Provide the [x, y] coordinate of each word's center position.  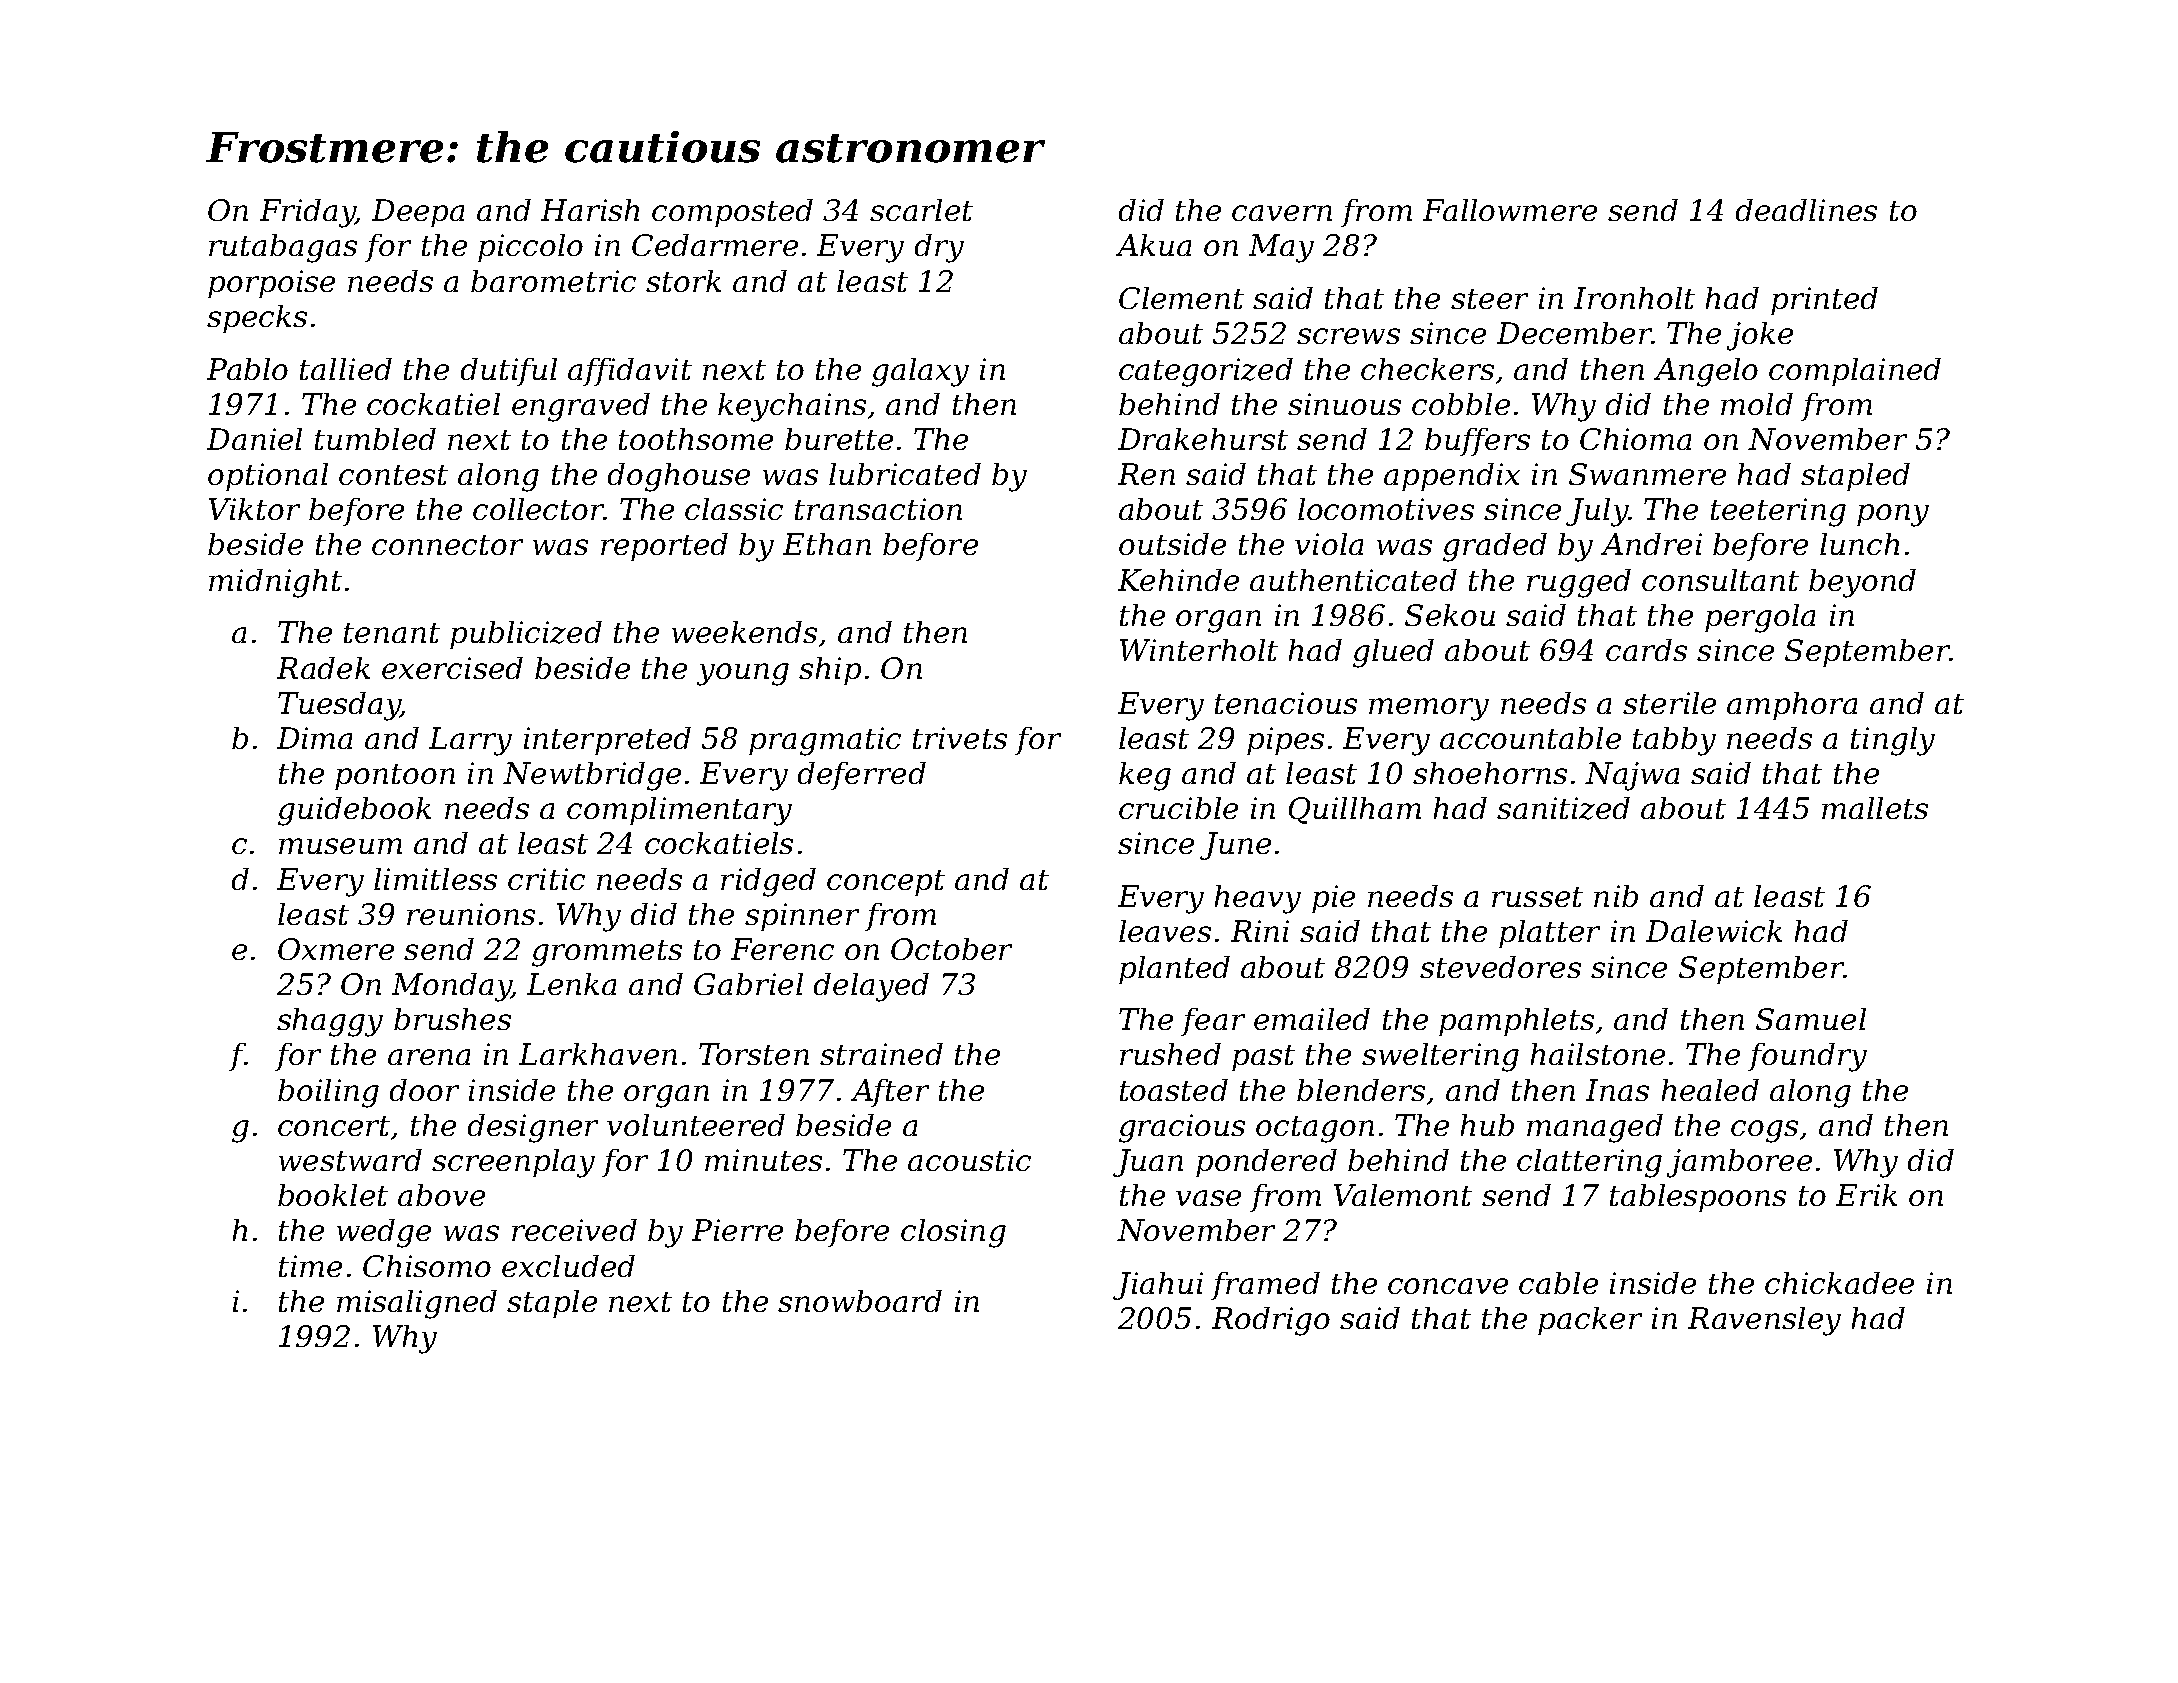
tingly [1893, 741]
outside [1172, 544]
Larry [470, 741]
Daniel [254, 439]
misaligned [417, 1304]
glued [1393, 653]
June [1235, 846]
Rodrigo [1271, 1321]
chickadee [1839, 1283]
